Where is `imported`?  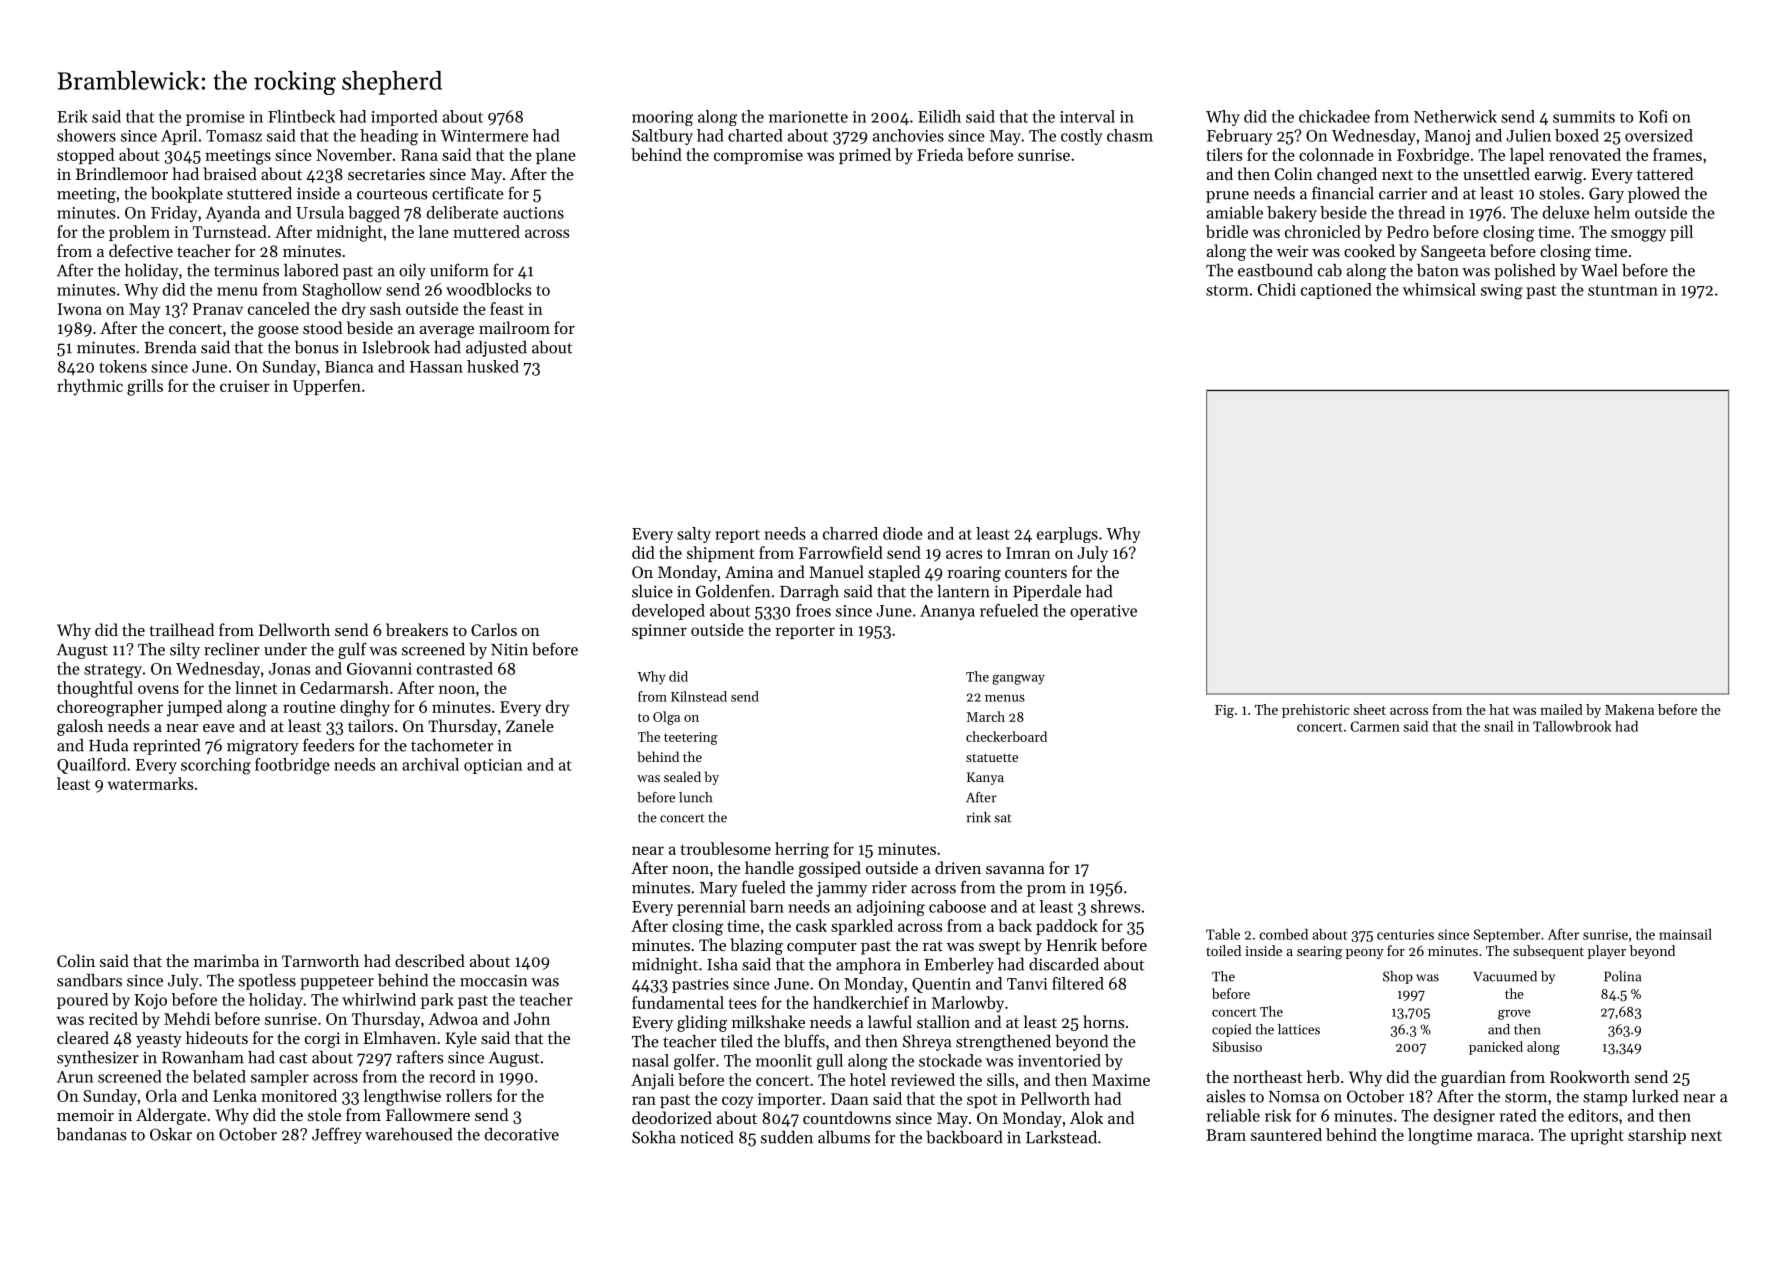 imported is located at coordinates (404, 118).
